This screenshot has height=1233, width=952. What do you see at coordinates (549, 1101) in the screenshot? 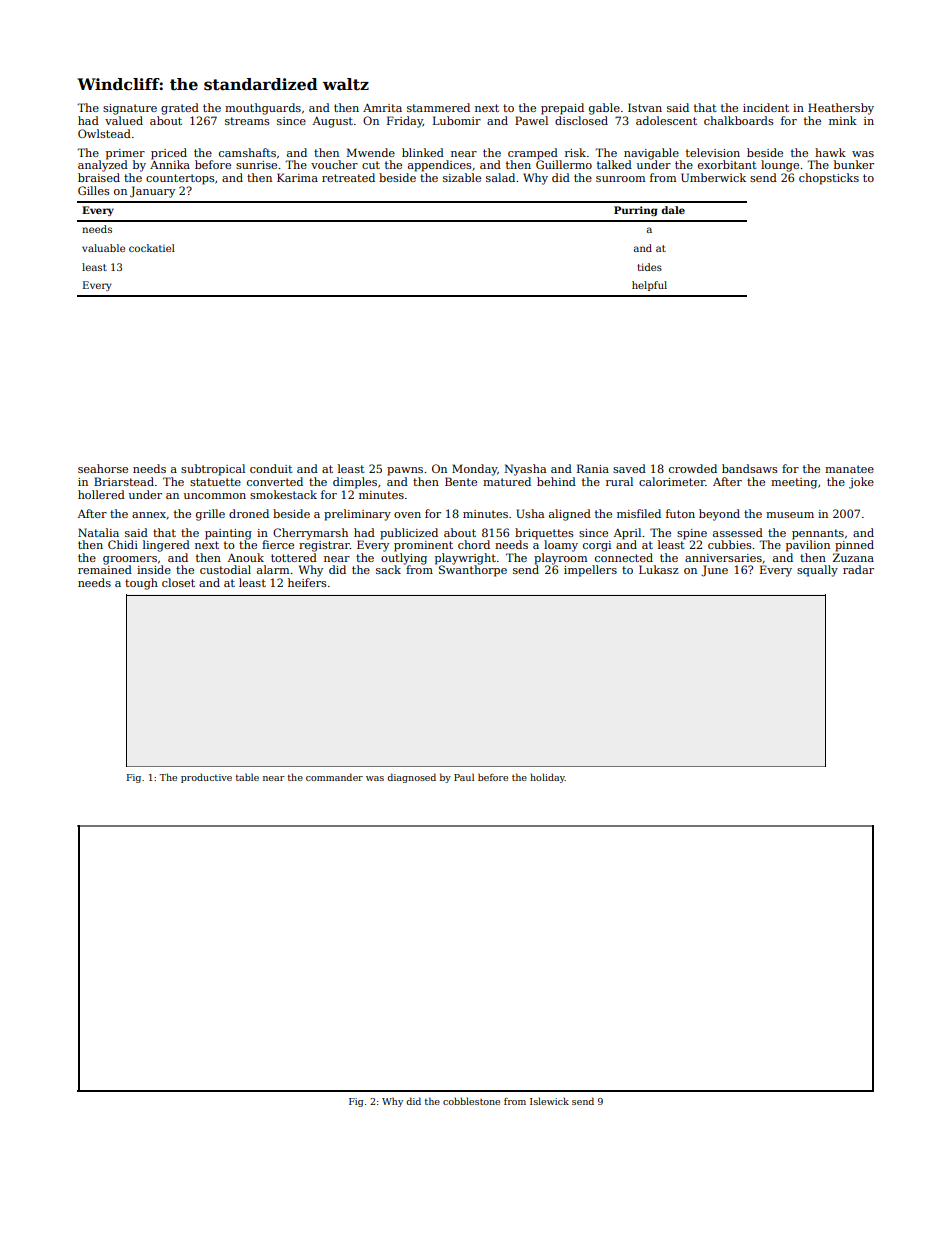
I see `Islewick` at bounding box center [549, 1101].
